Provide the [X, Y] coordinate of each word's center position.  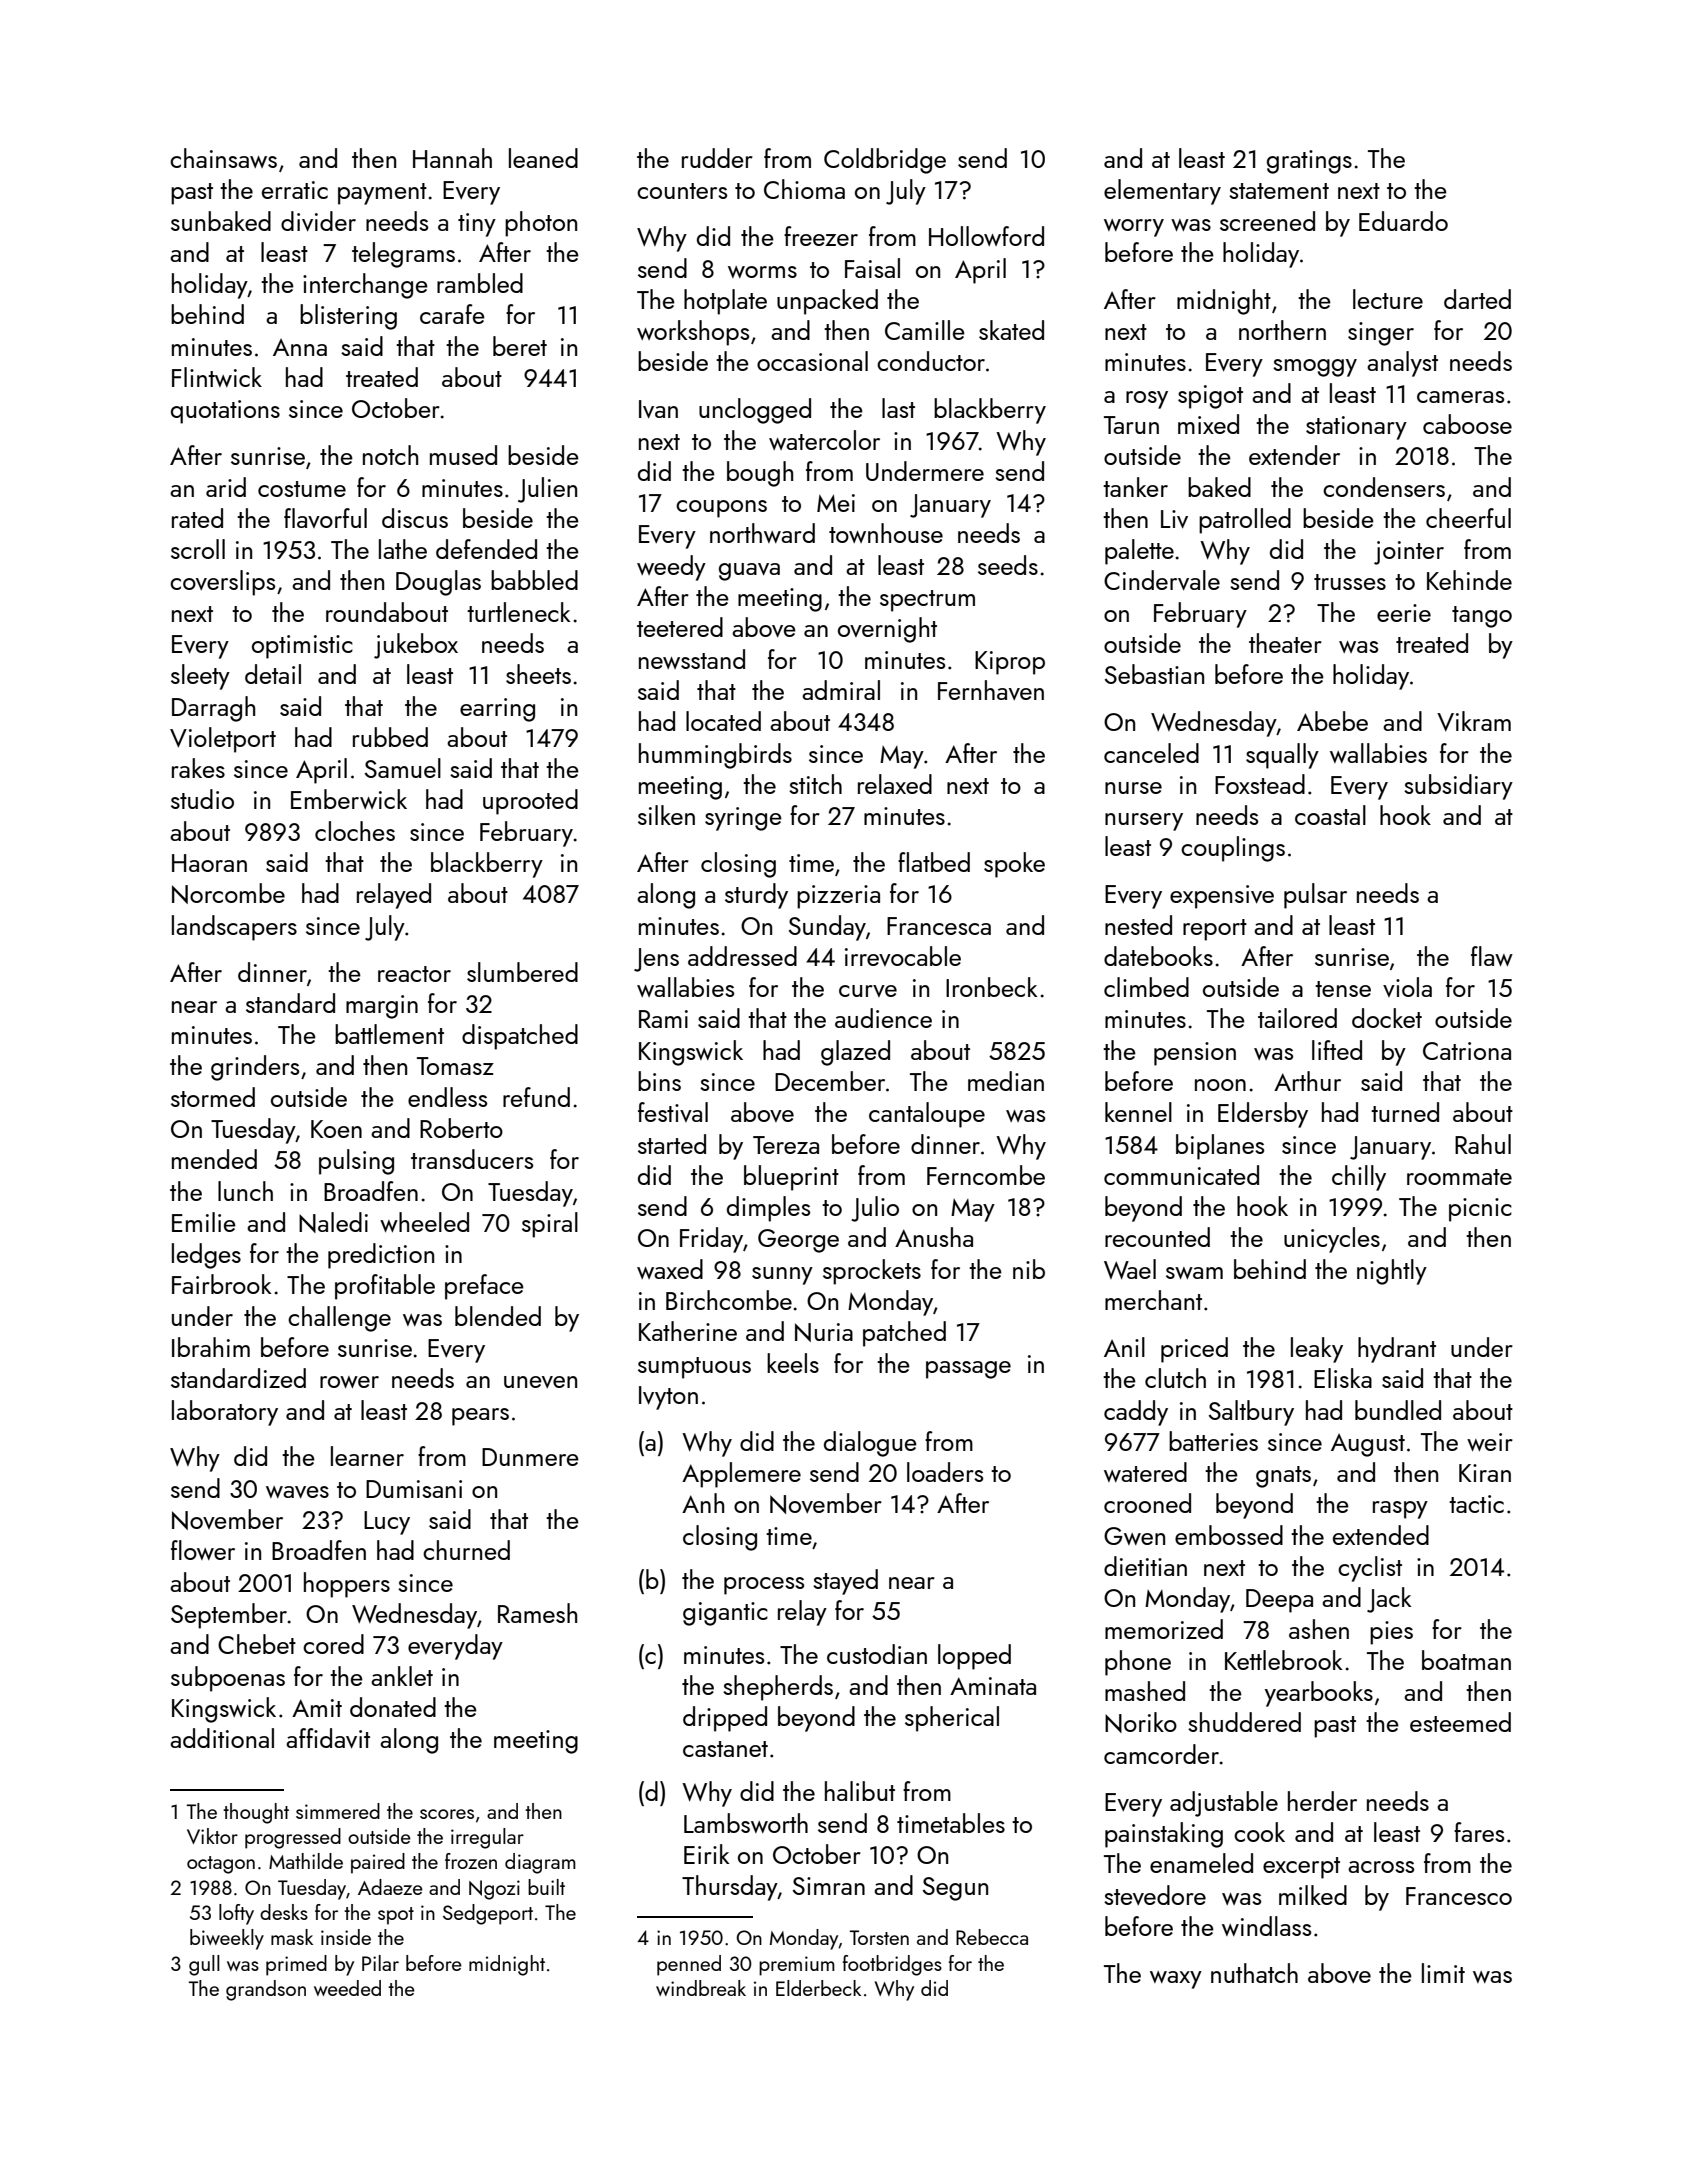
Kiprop [1010, 663]
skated [1011, 330]
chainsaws [223, 158]
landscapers [234, 928]
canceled [1151, 753]
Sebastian [1154, 674]
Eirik [706, 1854]
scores [447, 1814]
